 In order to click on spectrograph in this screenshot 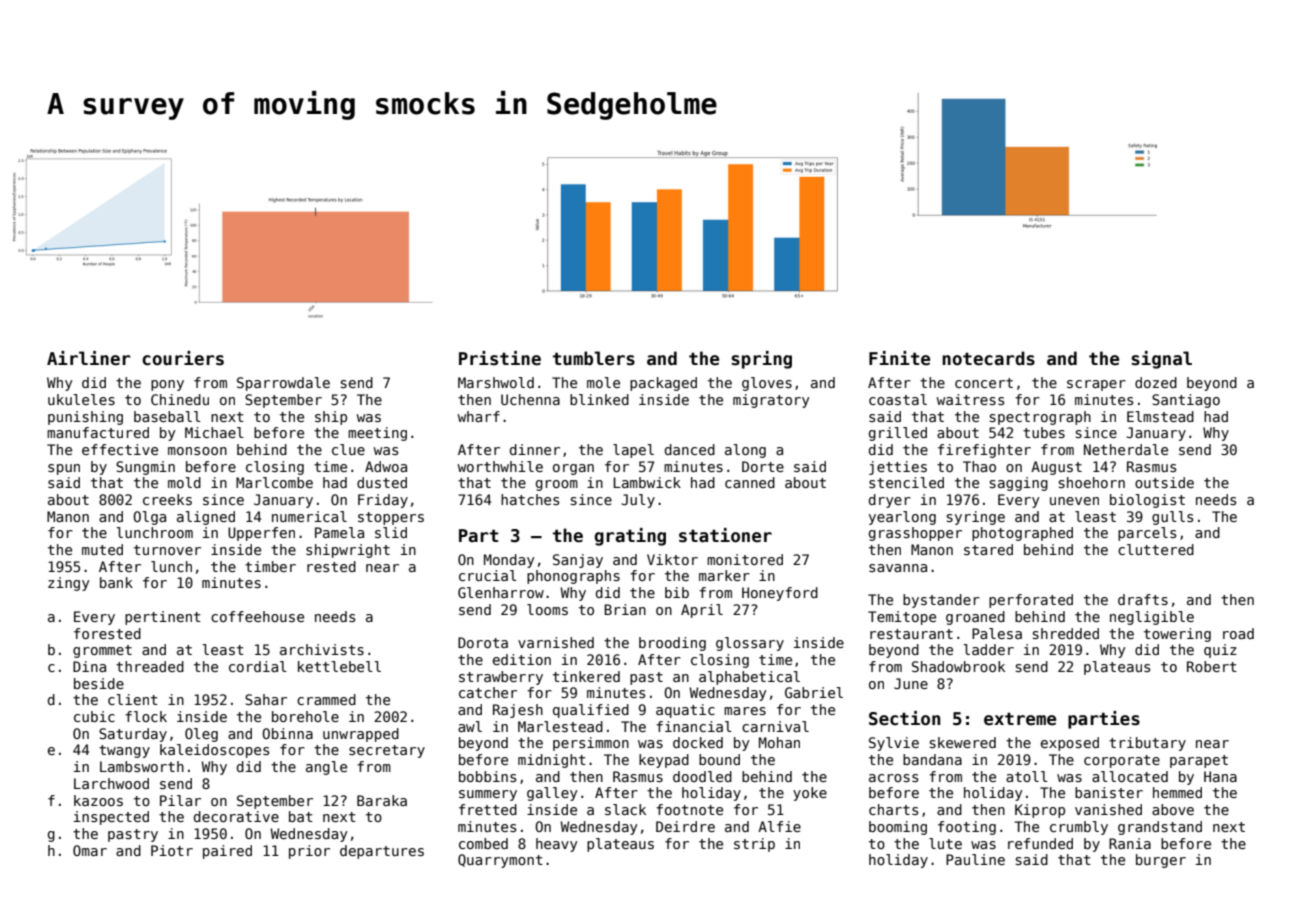, I will do `click(1040, 418)`.
